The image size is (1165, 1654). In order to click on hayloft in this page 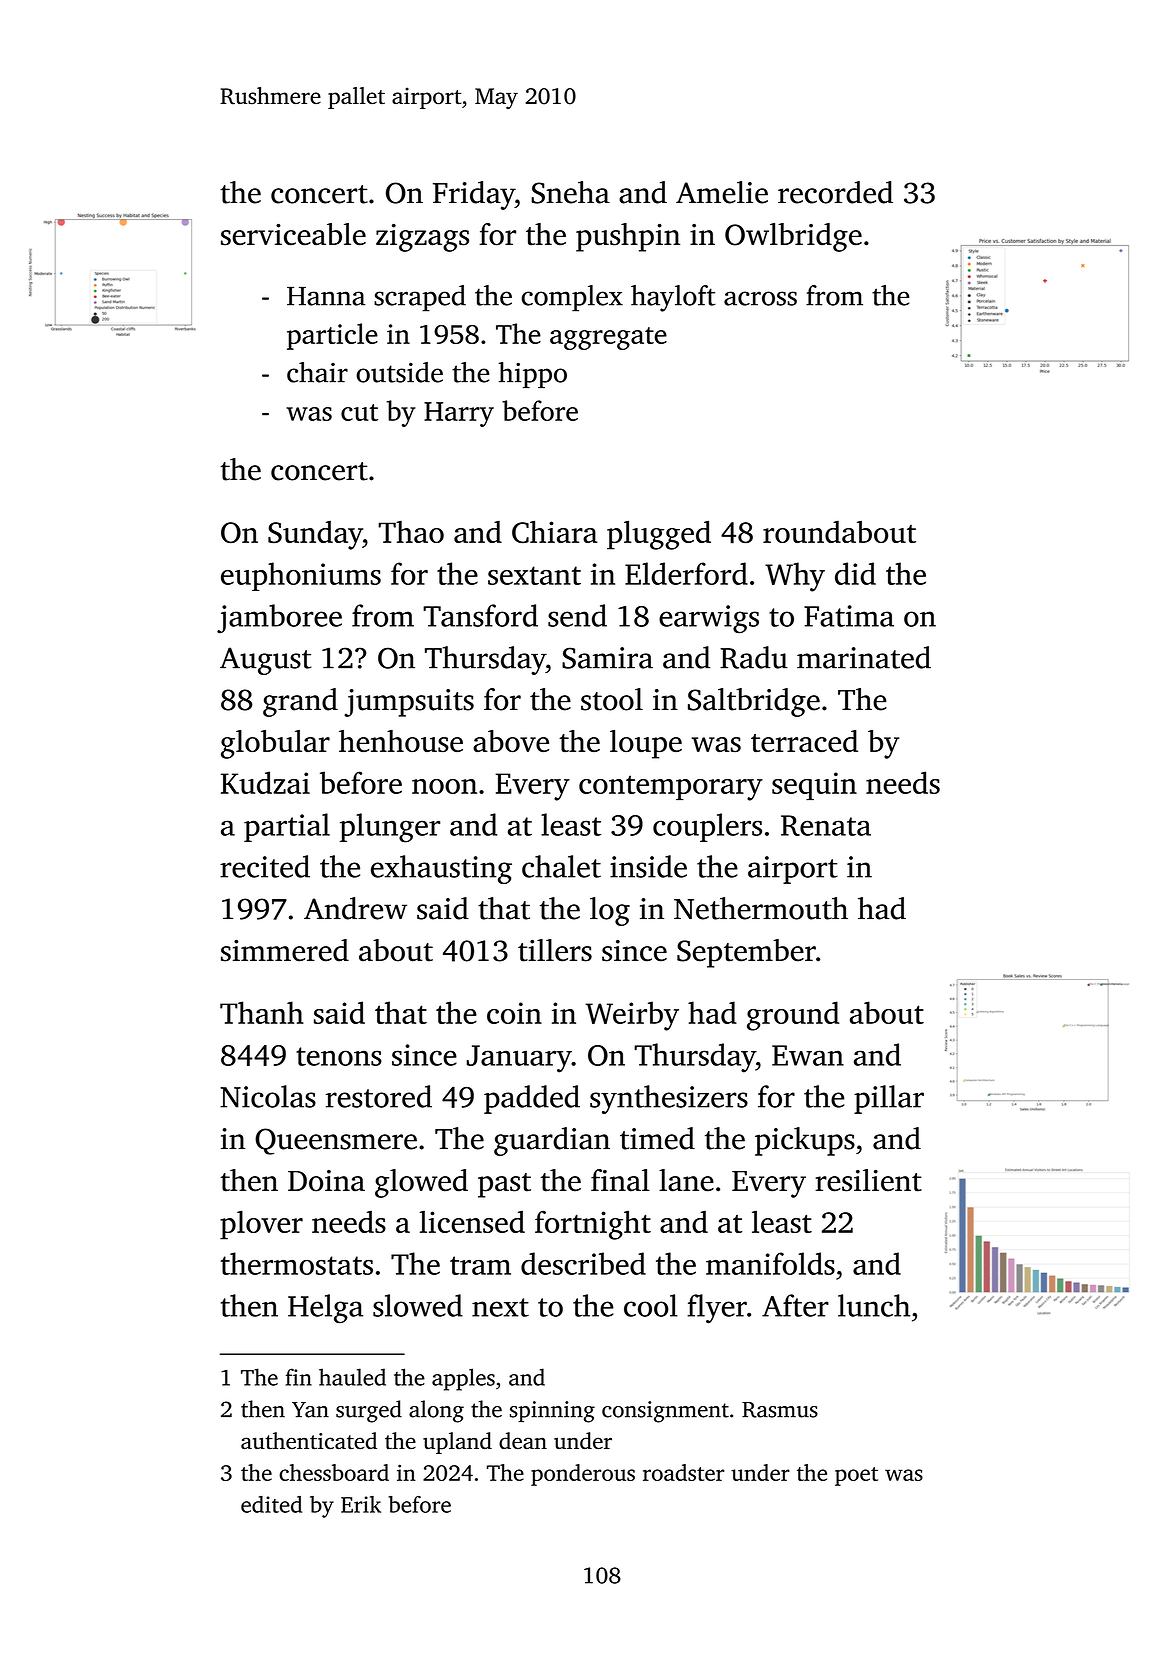, I will do `click(673, 298)`.
